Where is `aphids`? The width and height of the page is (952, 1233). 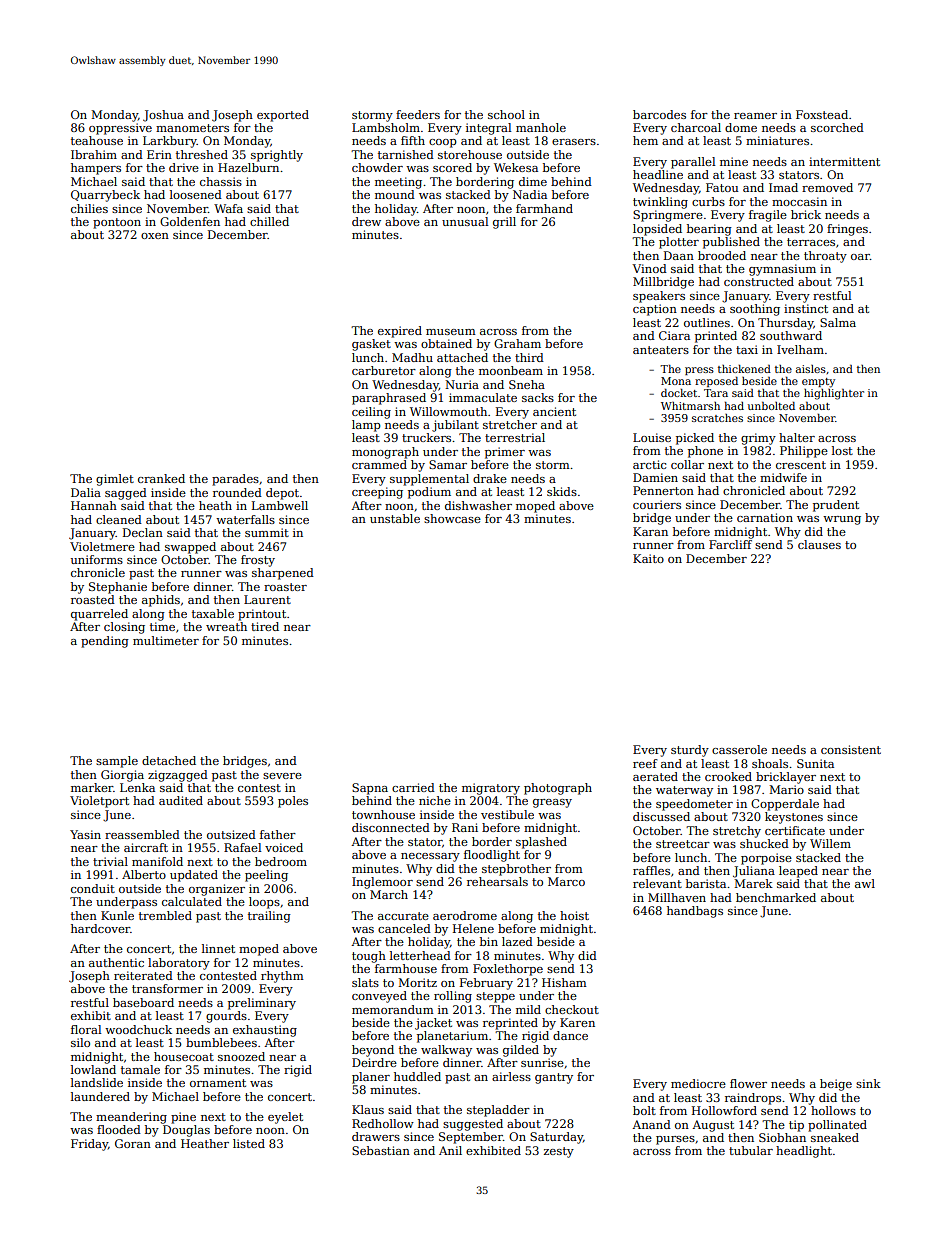
aphids is located at coordinates (161, 601).
